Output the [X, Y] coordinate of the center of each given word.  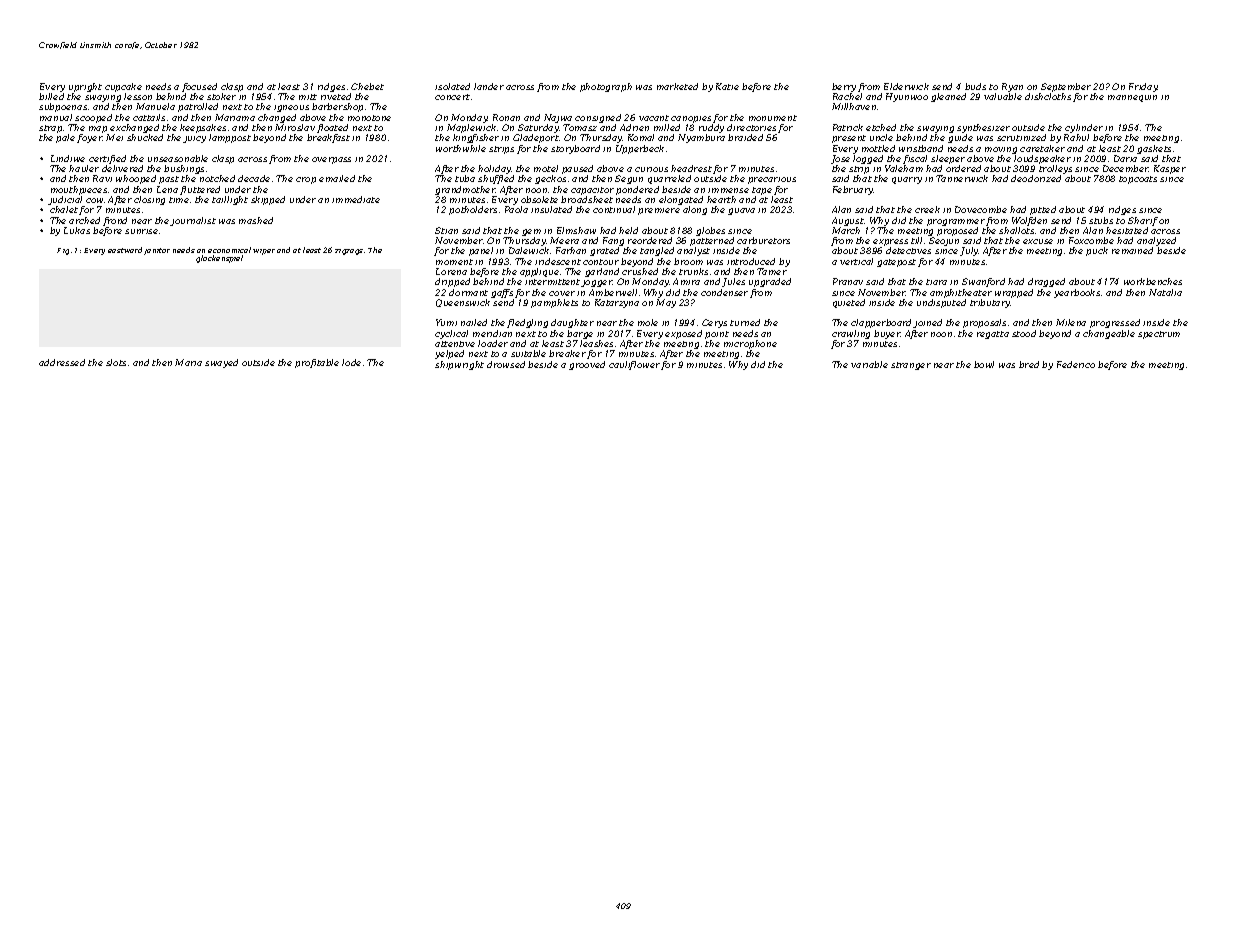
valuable [1003, 96]
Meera [564, 240]
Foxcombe [1091, 240]
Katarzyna [617, 303]
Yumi [446, 322]
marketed [677, 86]
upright [85, 87]
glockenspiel [219, 259]
